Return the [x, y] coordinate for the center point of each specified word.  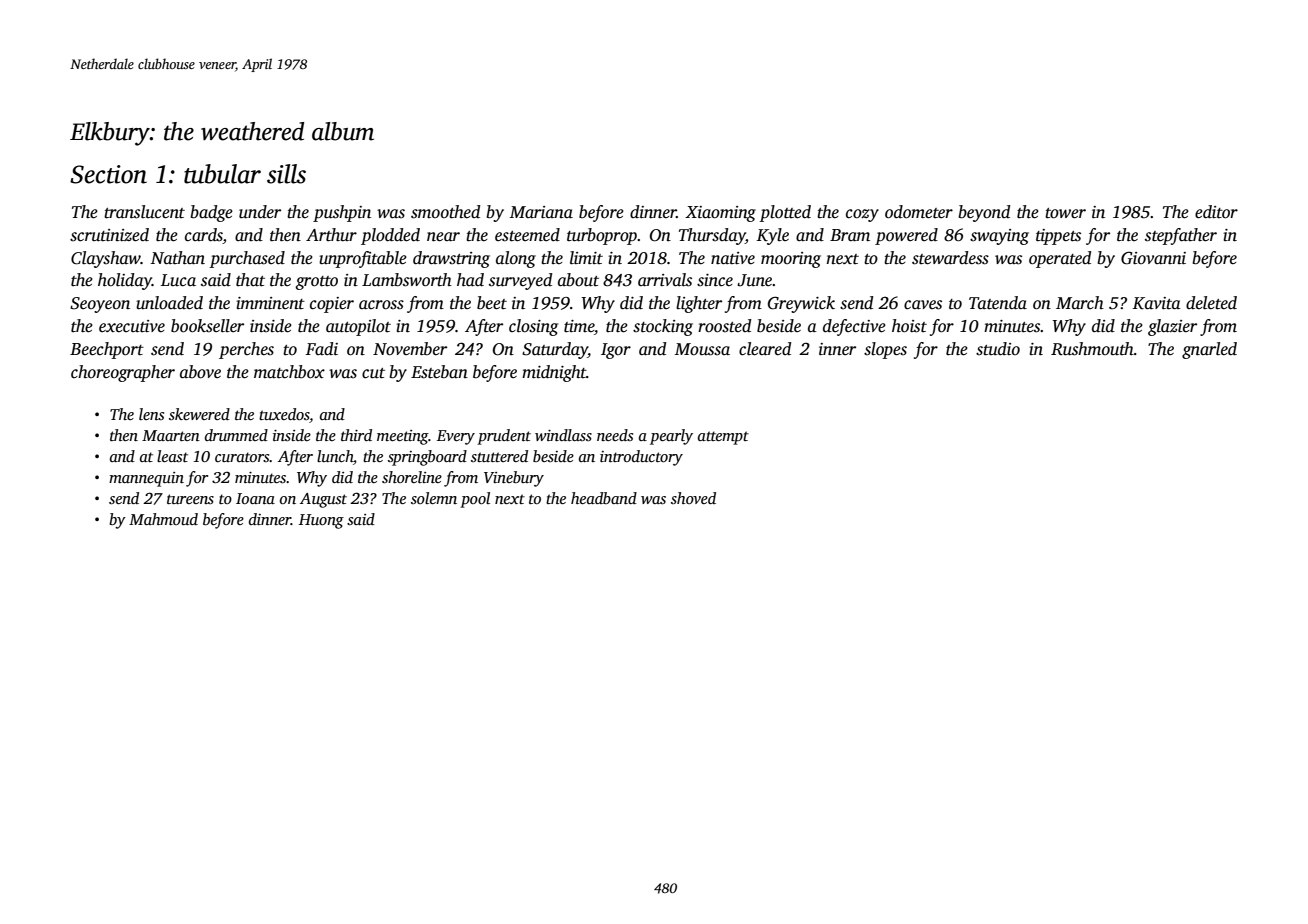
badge [211, 213]
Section [108, 174]
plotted [785, 213]
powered [906, 236]
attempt [723, 438]
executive [132, 326]
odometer [919, 212]
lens [151, 414]
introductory [641, 458]
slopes [885, 350]
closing [533, 327]
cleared [765, 349]
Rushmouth [1092, 349]
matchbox [289, 372]
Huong [321, 521]
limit [586, 258]
